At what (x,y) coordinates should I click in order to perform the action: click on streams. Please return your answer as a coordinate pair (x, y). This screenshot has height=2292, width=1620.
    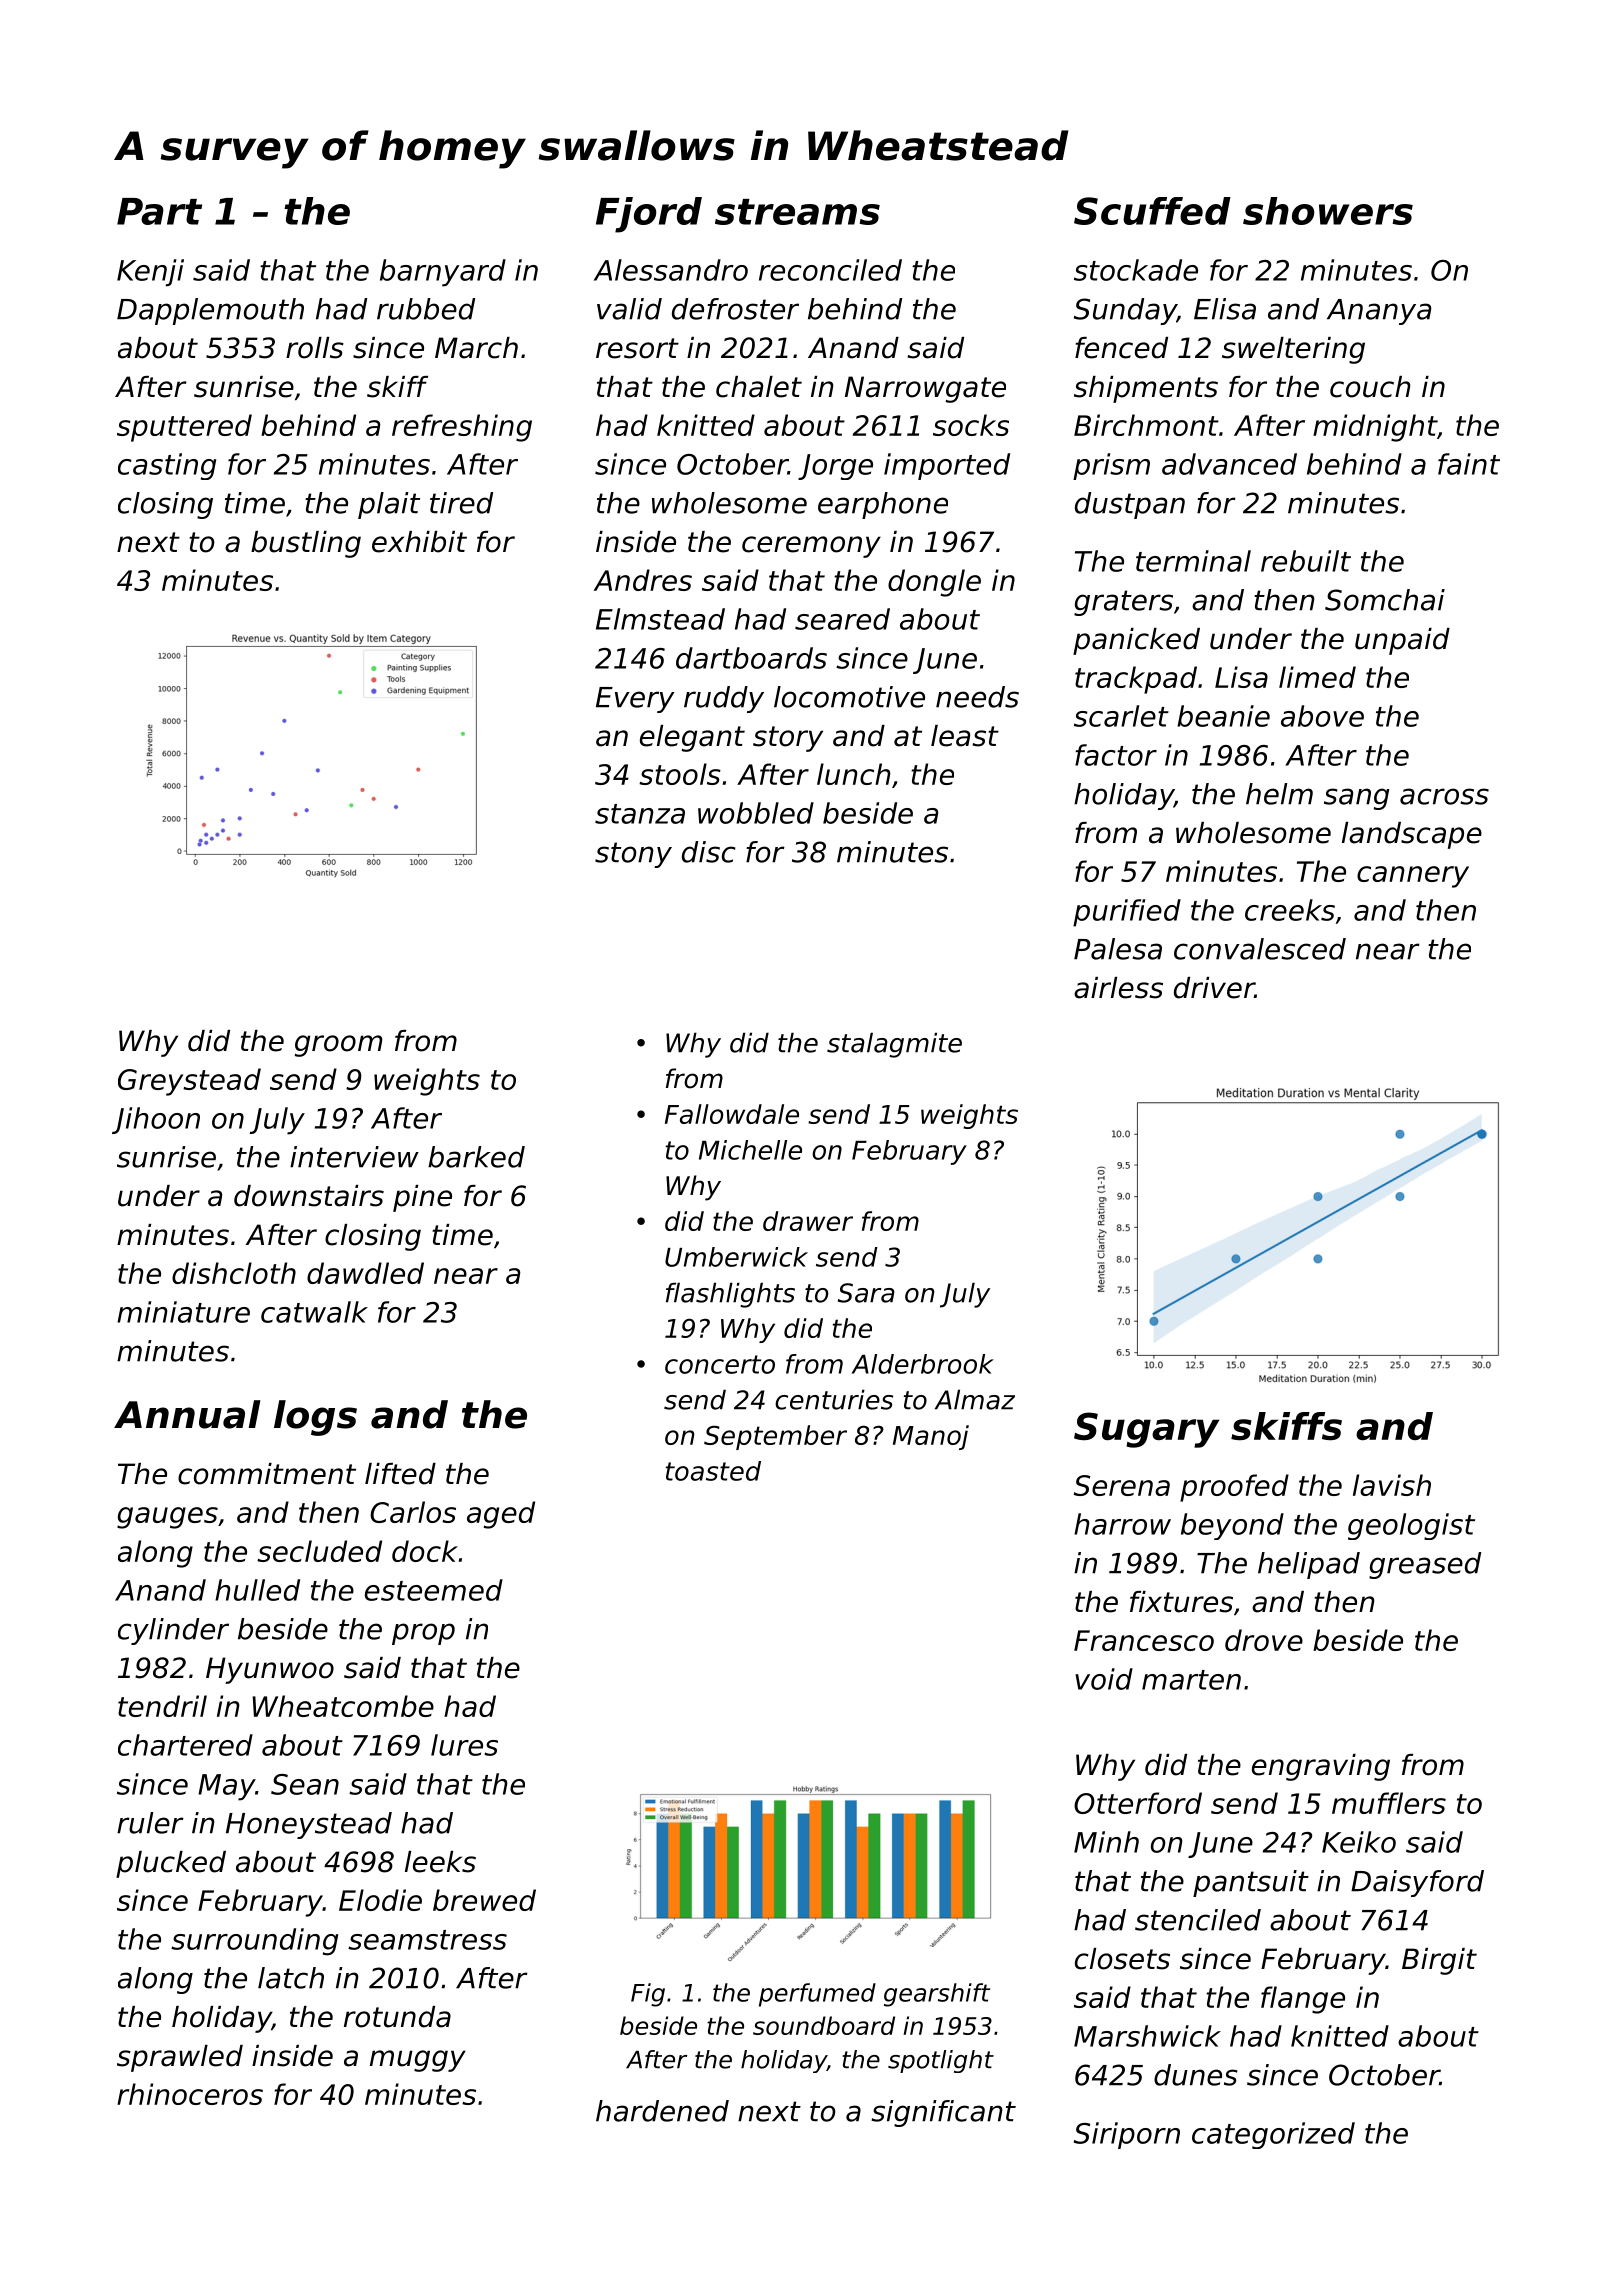
    Looking at the image, I should click on (797, 212).
